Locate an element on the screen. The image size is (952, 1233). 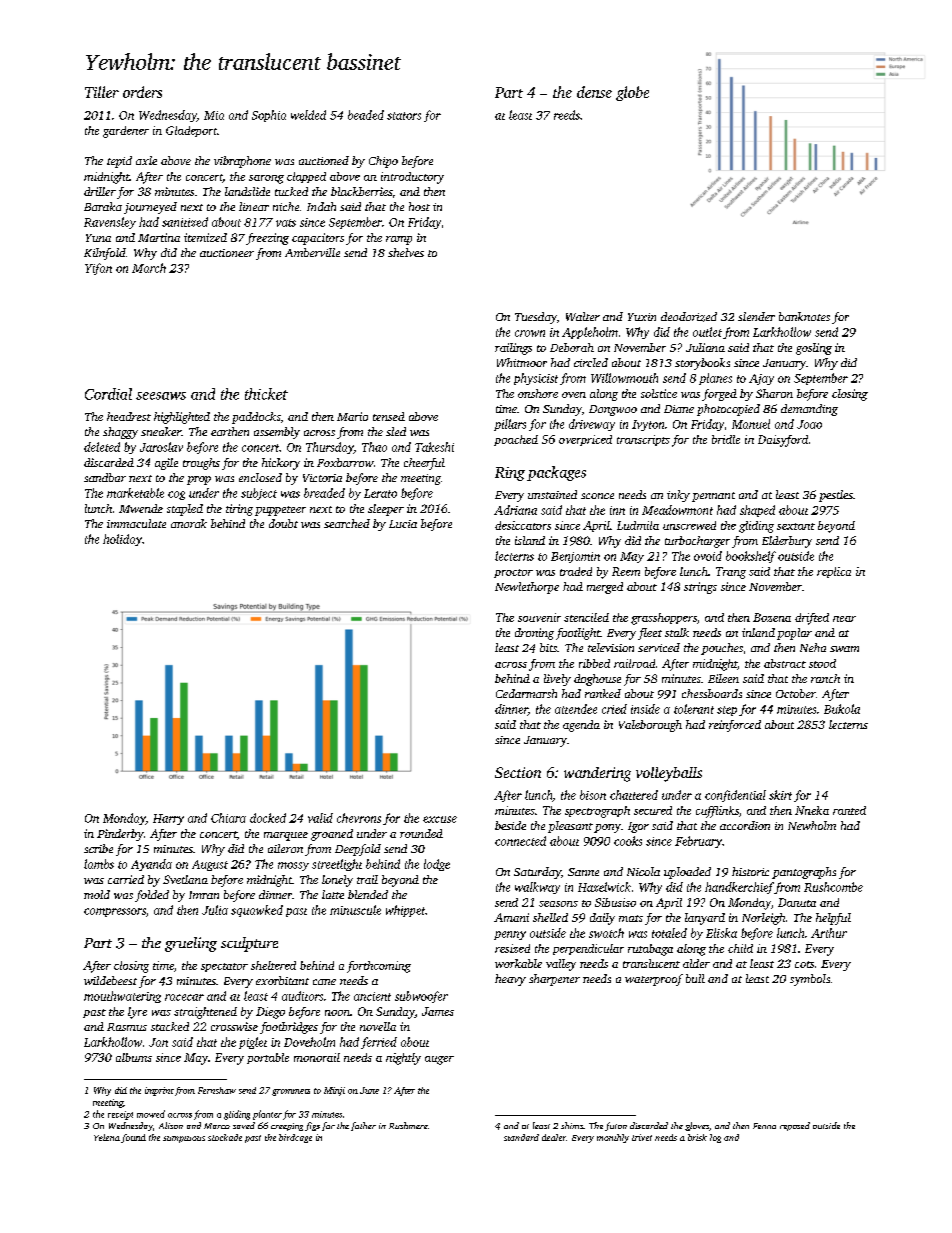
globe is located at coordinates (632, 93).
